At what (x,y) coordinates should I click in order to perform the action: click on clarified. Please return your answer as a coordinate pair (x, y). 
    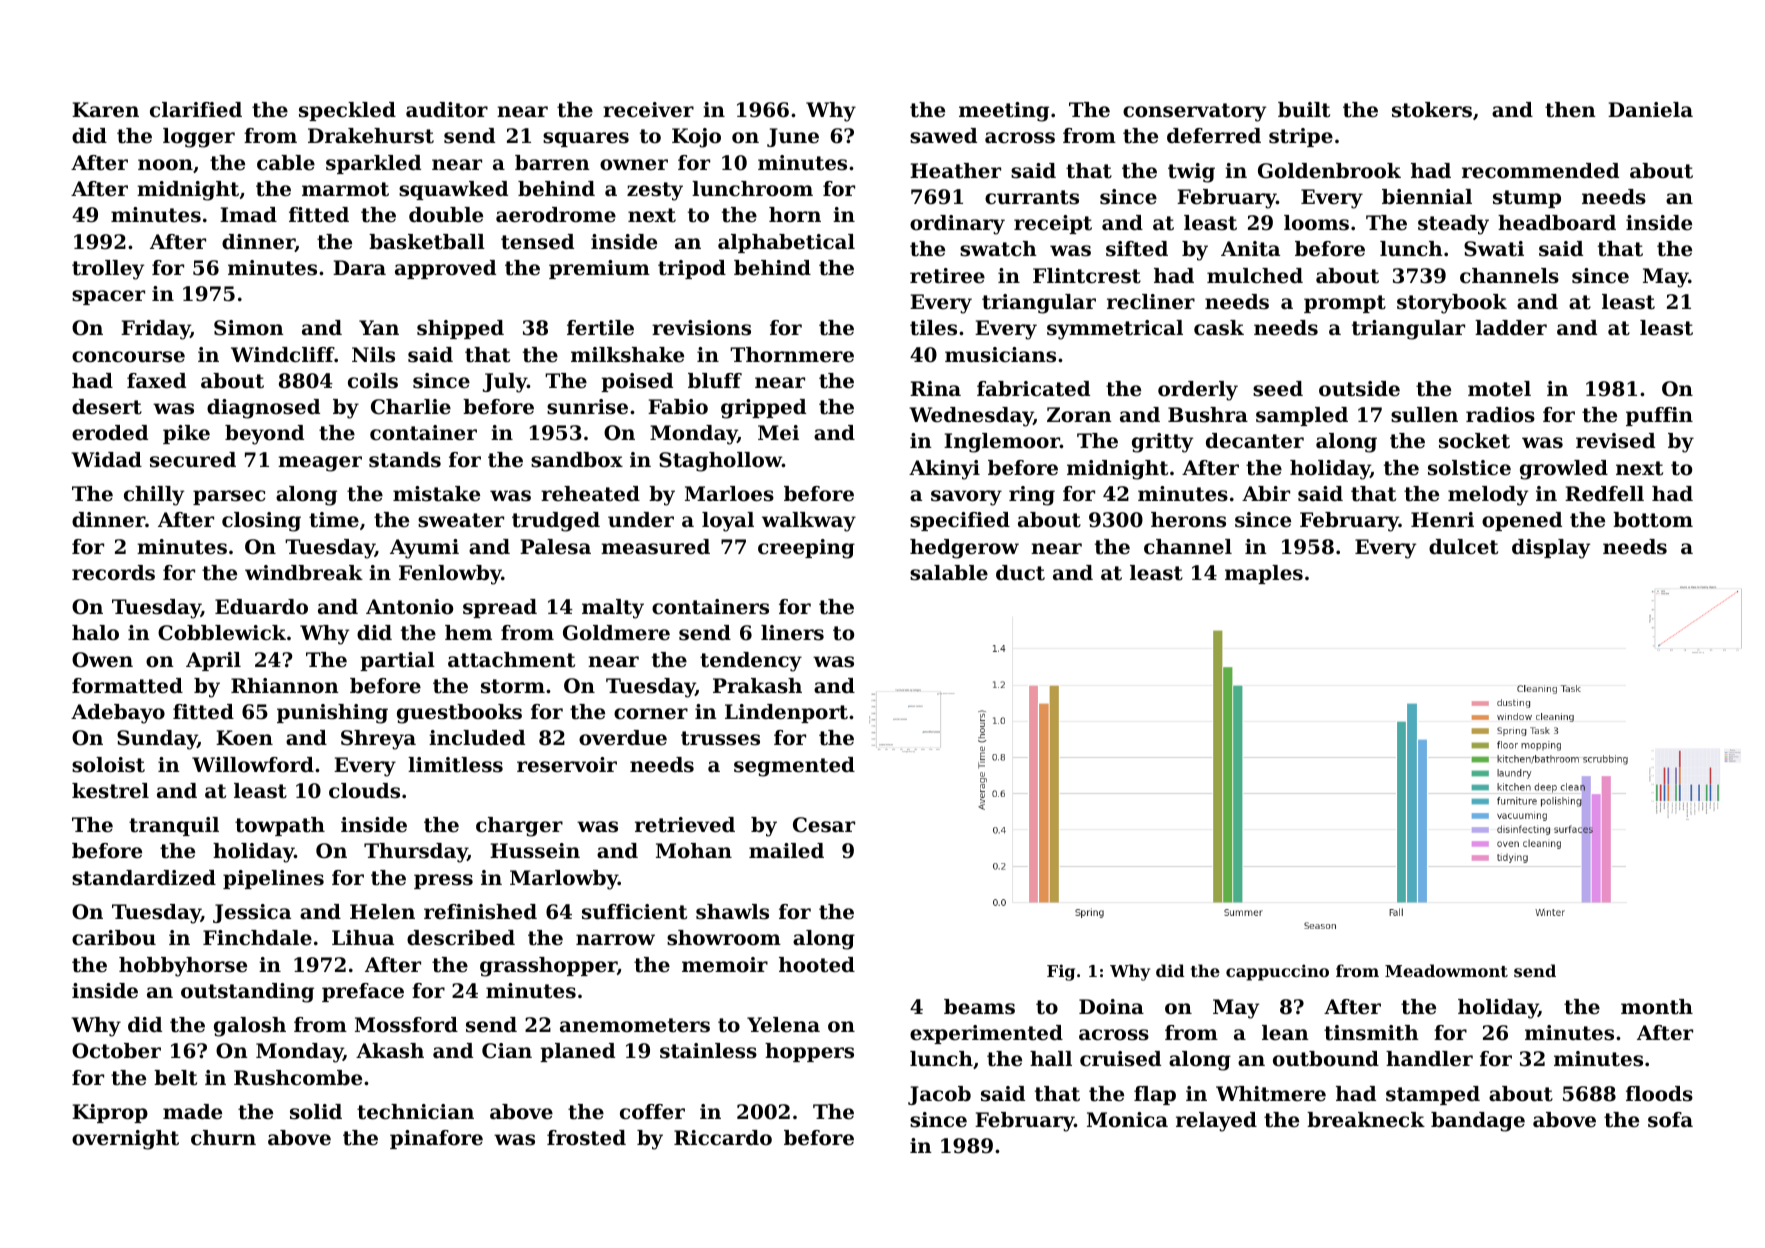
    Looking at the image, I should click on (196, 110).
